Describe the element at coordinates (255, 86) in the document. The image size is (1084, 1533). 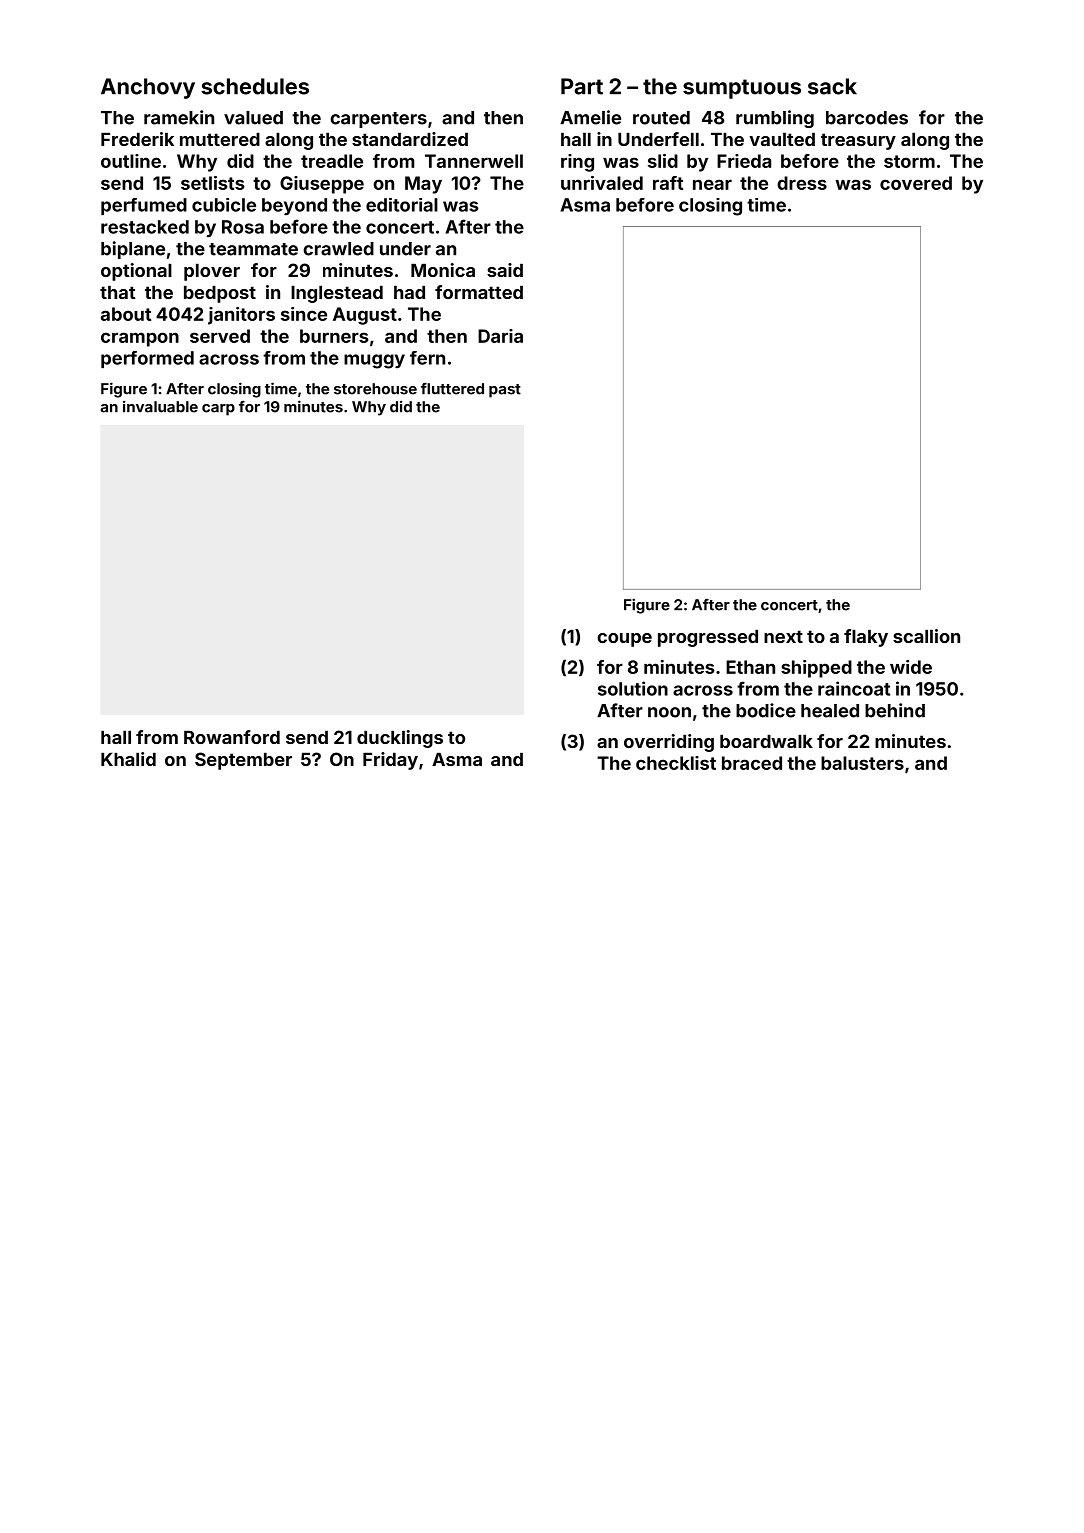
I see `schedules` at that location.
